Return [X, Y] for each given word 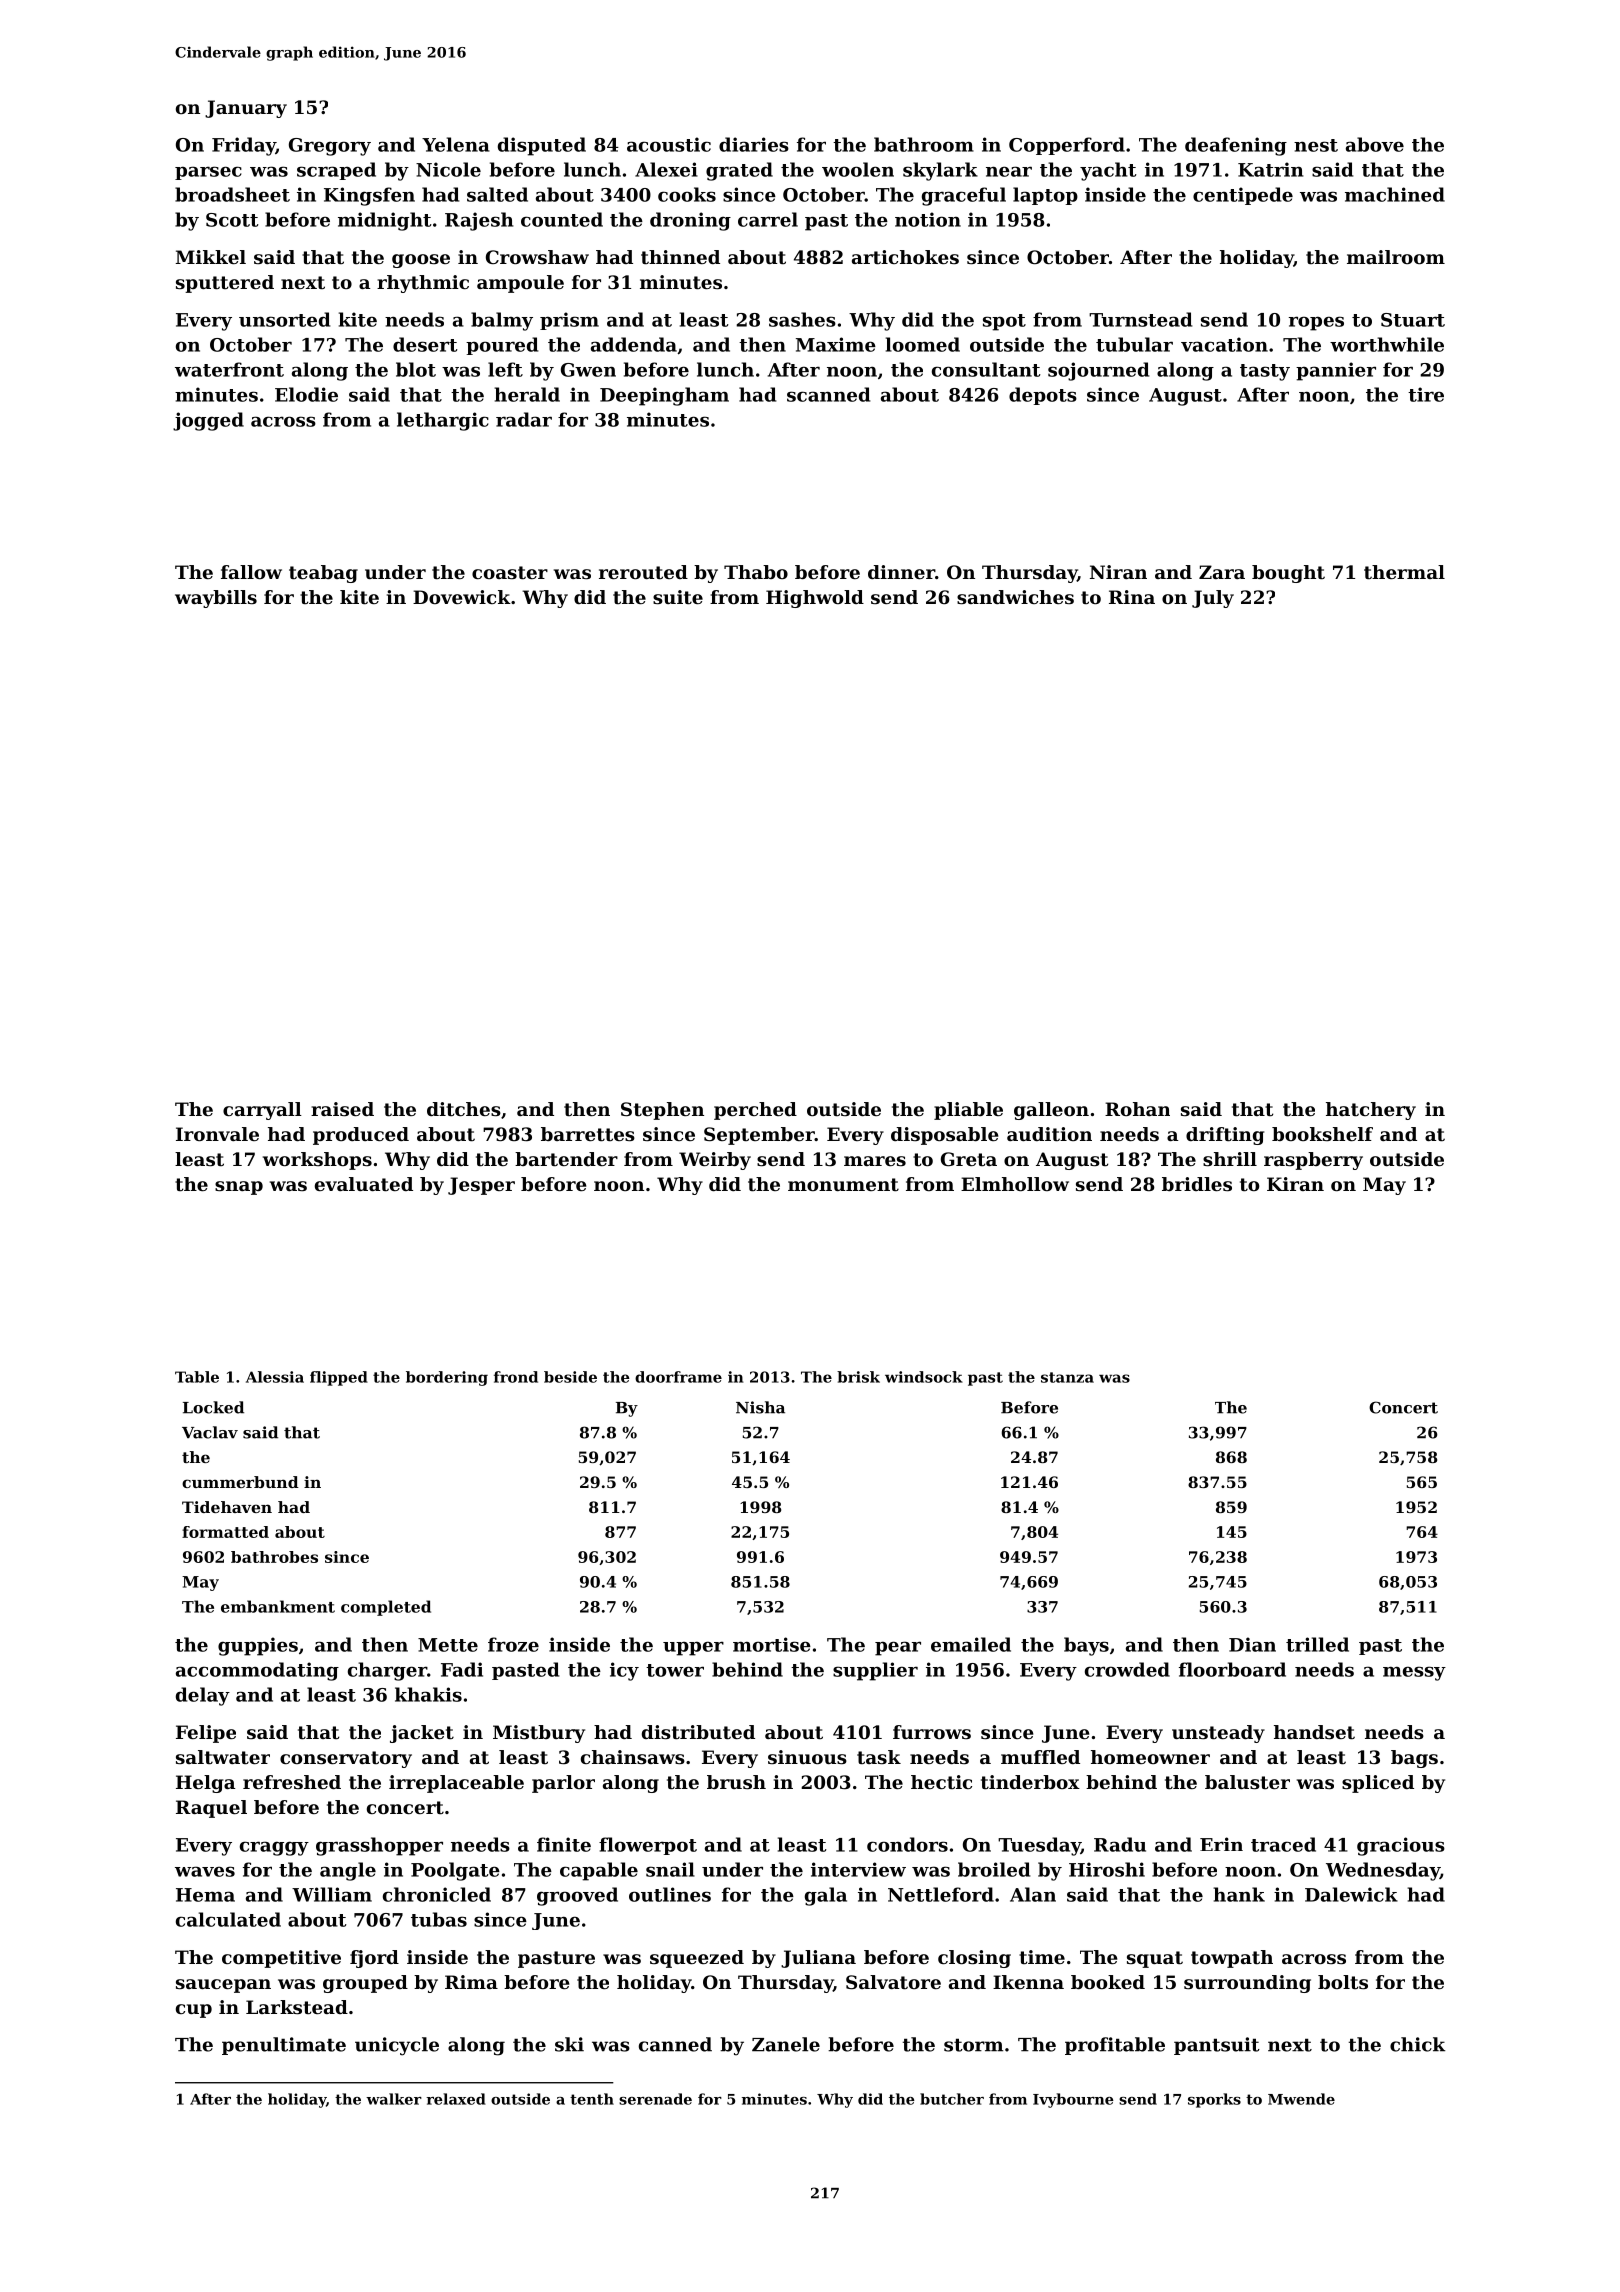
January [246, 109]
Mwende [1301, 2099]
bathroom [924, 144]
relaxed [456, 2099]
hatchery [1371, 1111]
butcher [952, 2099]
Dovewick [462, 597]
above [1375, 144]
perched [755, 1111]
